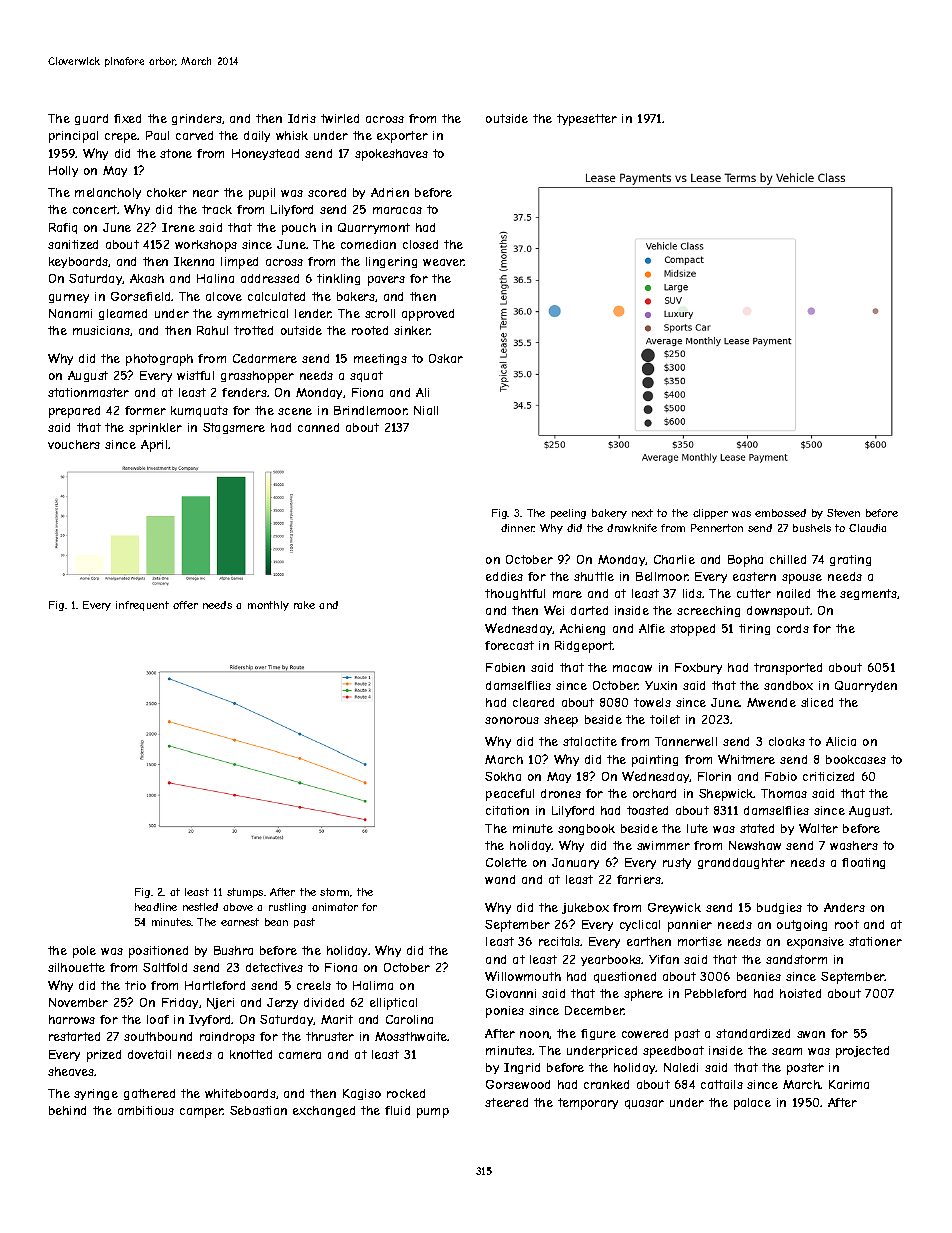 The width and height of the screenshot is (952, 1233). I want to click on daily, so click(257, 136).
